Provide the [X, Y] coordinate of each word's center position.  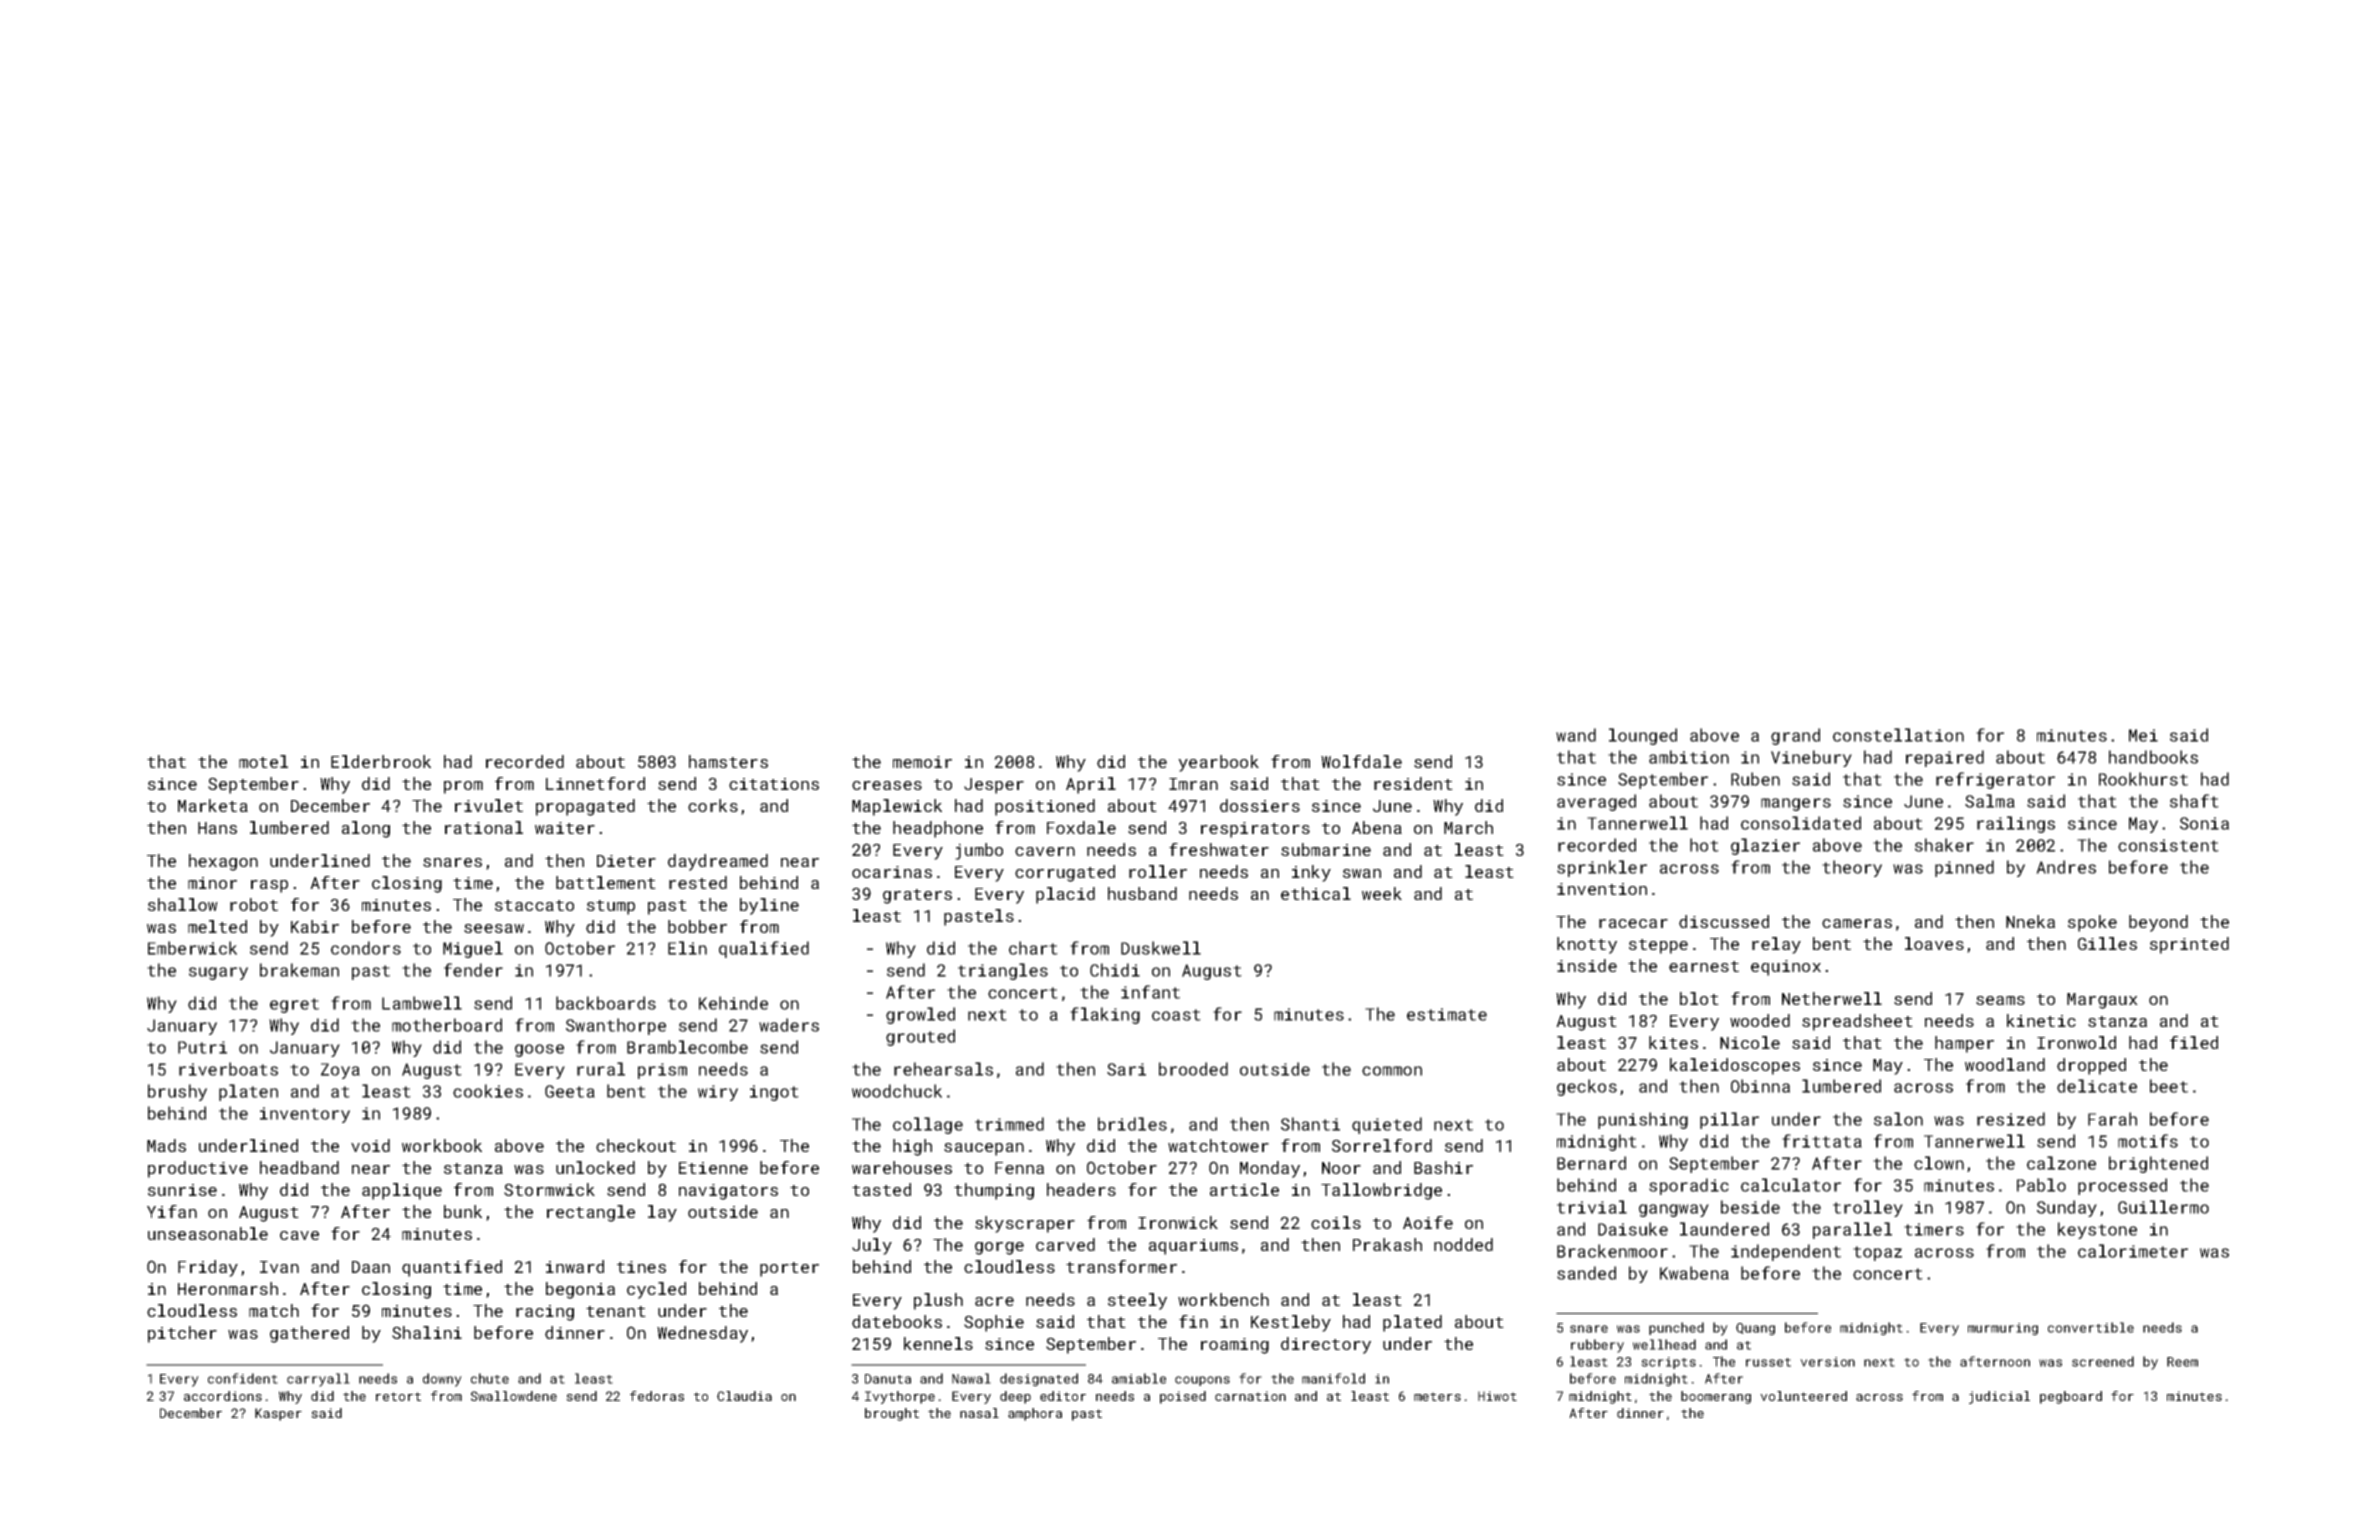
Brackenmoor [1612, 1251]
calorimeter [2133, 1251]
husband [1142, 893]
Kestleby [1291, 1323]
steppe [1658, 946]
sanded [1586, 1273]
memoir [922, 762]
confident [243, 1378]
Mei [2143, 735]
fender [473, 970]
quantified [452, 1268]
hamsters [728, 761]
